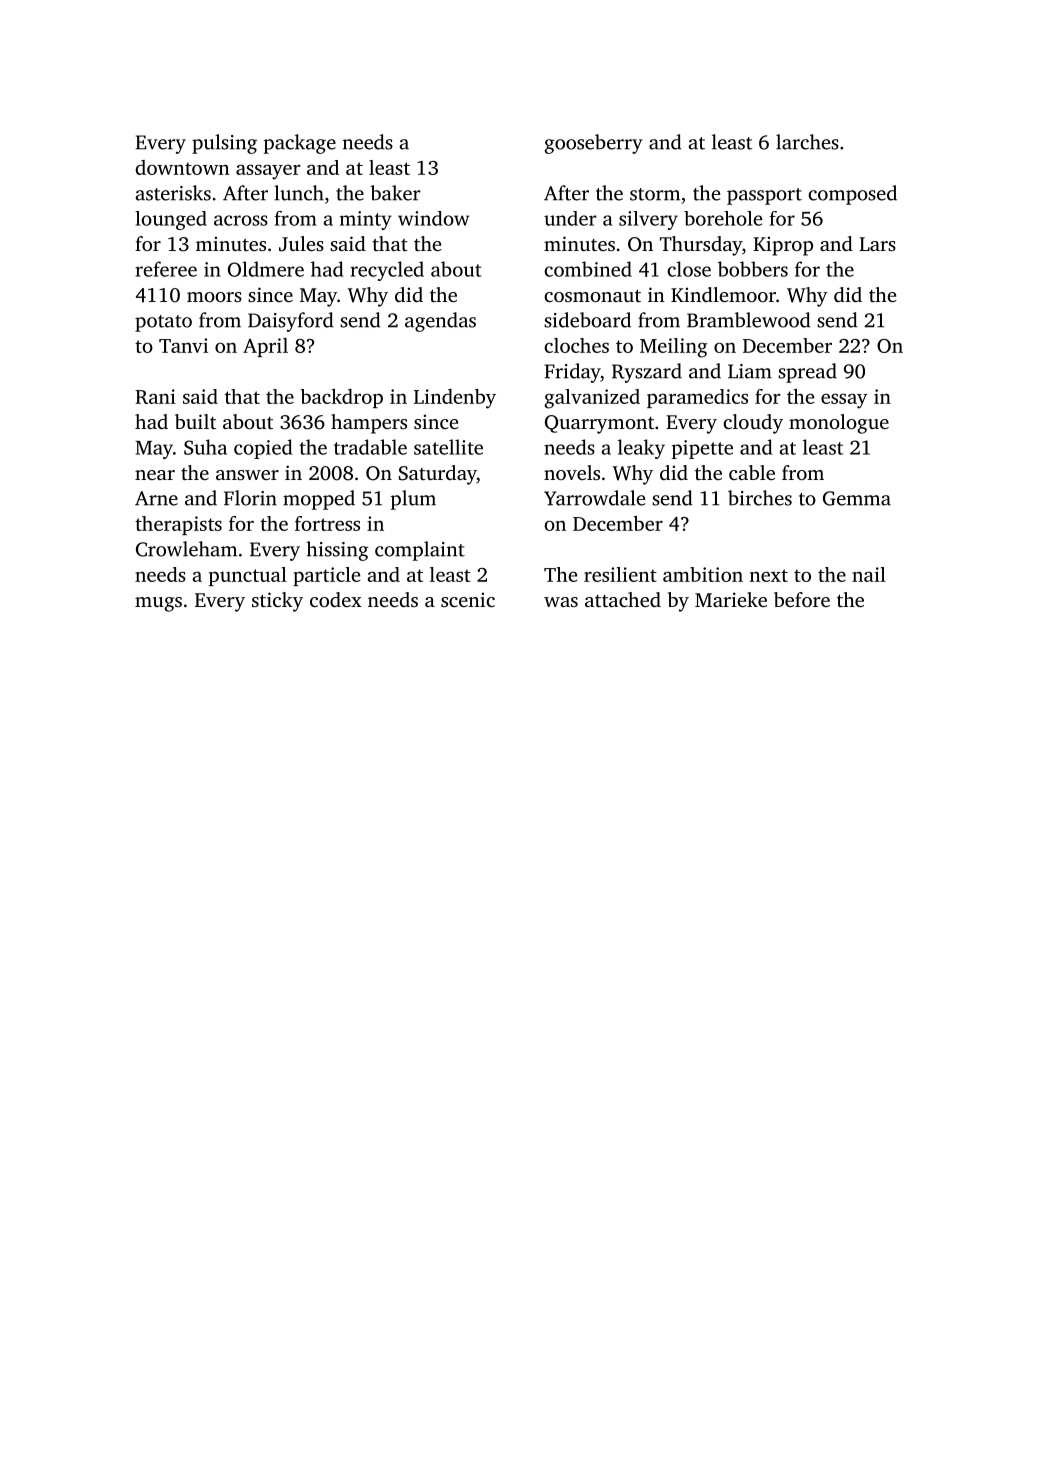 The height and width of the document is (1479, 1041). What do you see at coordinates (877, 244) in the document?
I see `Lars` at bounding box center [877, 244].
